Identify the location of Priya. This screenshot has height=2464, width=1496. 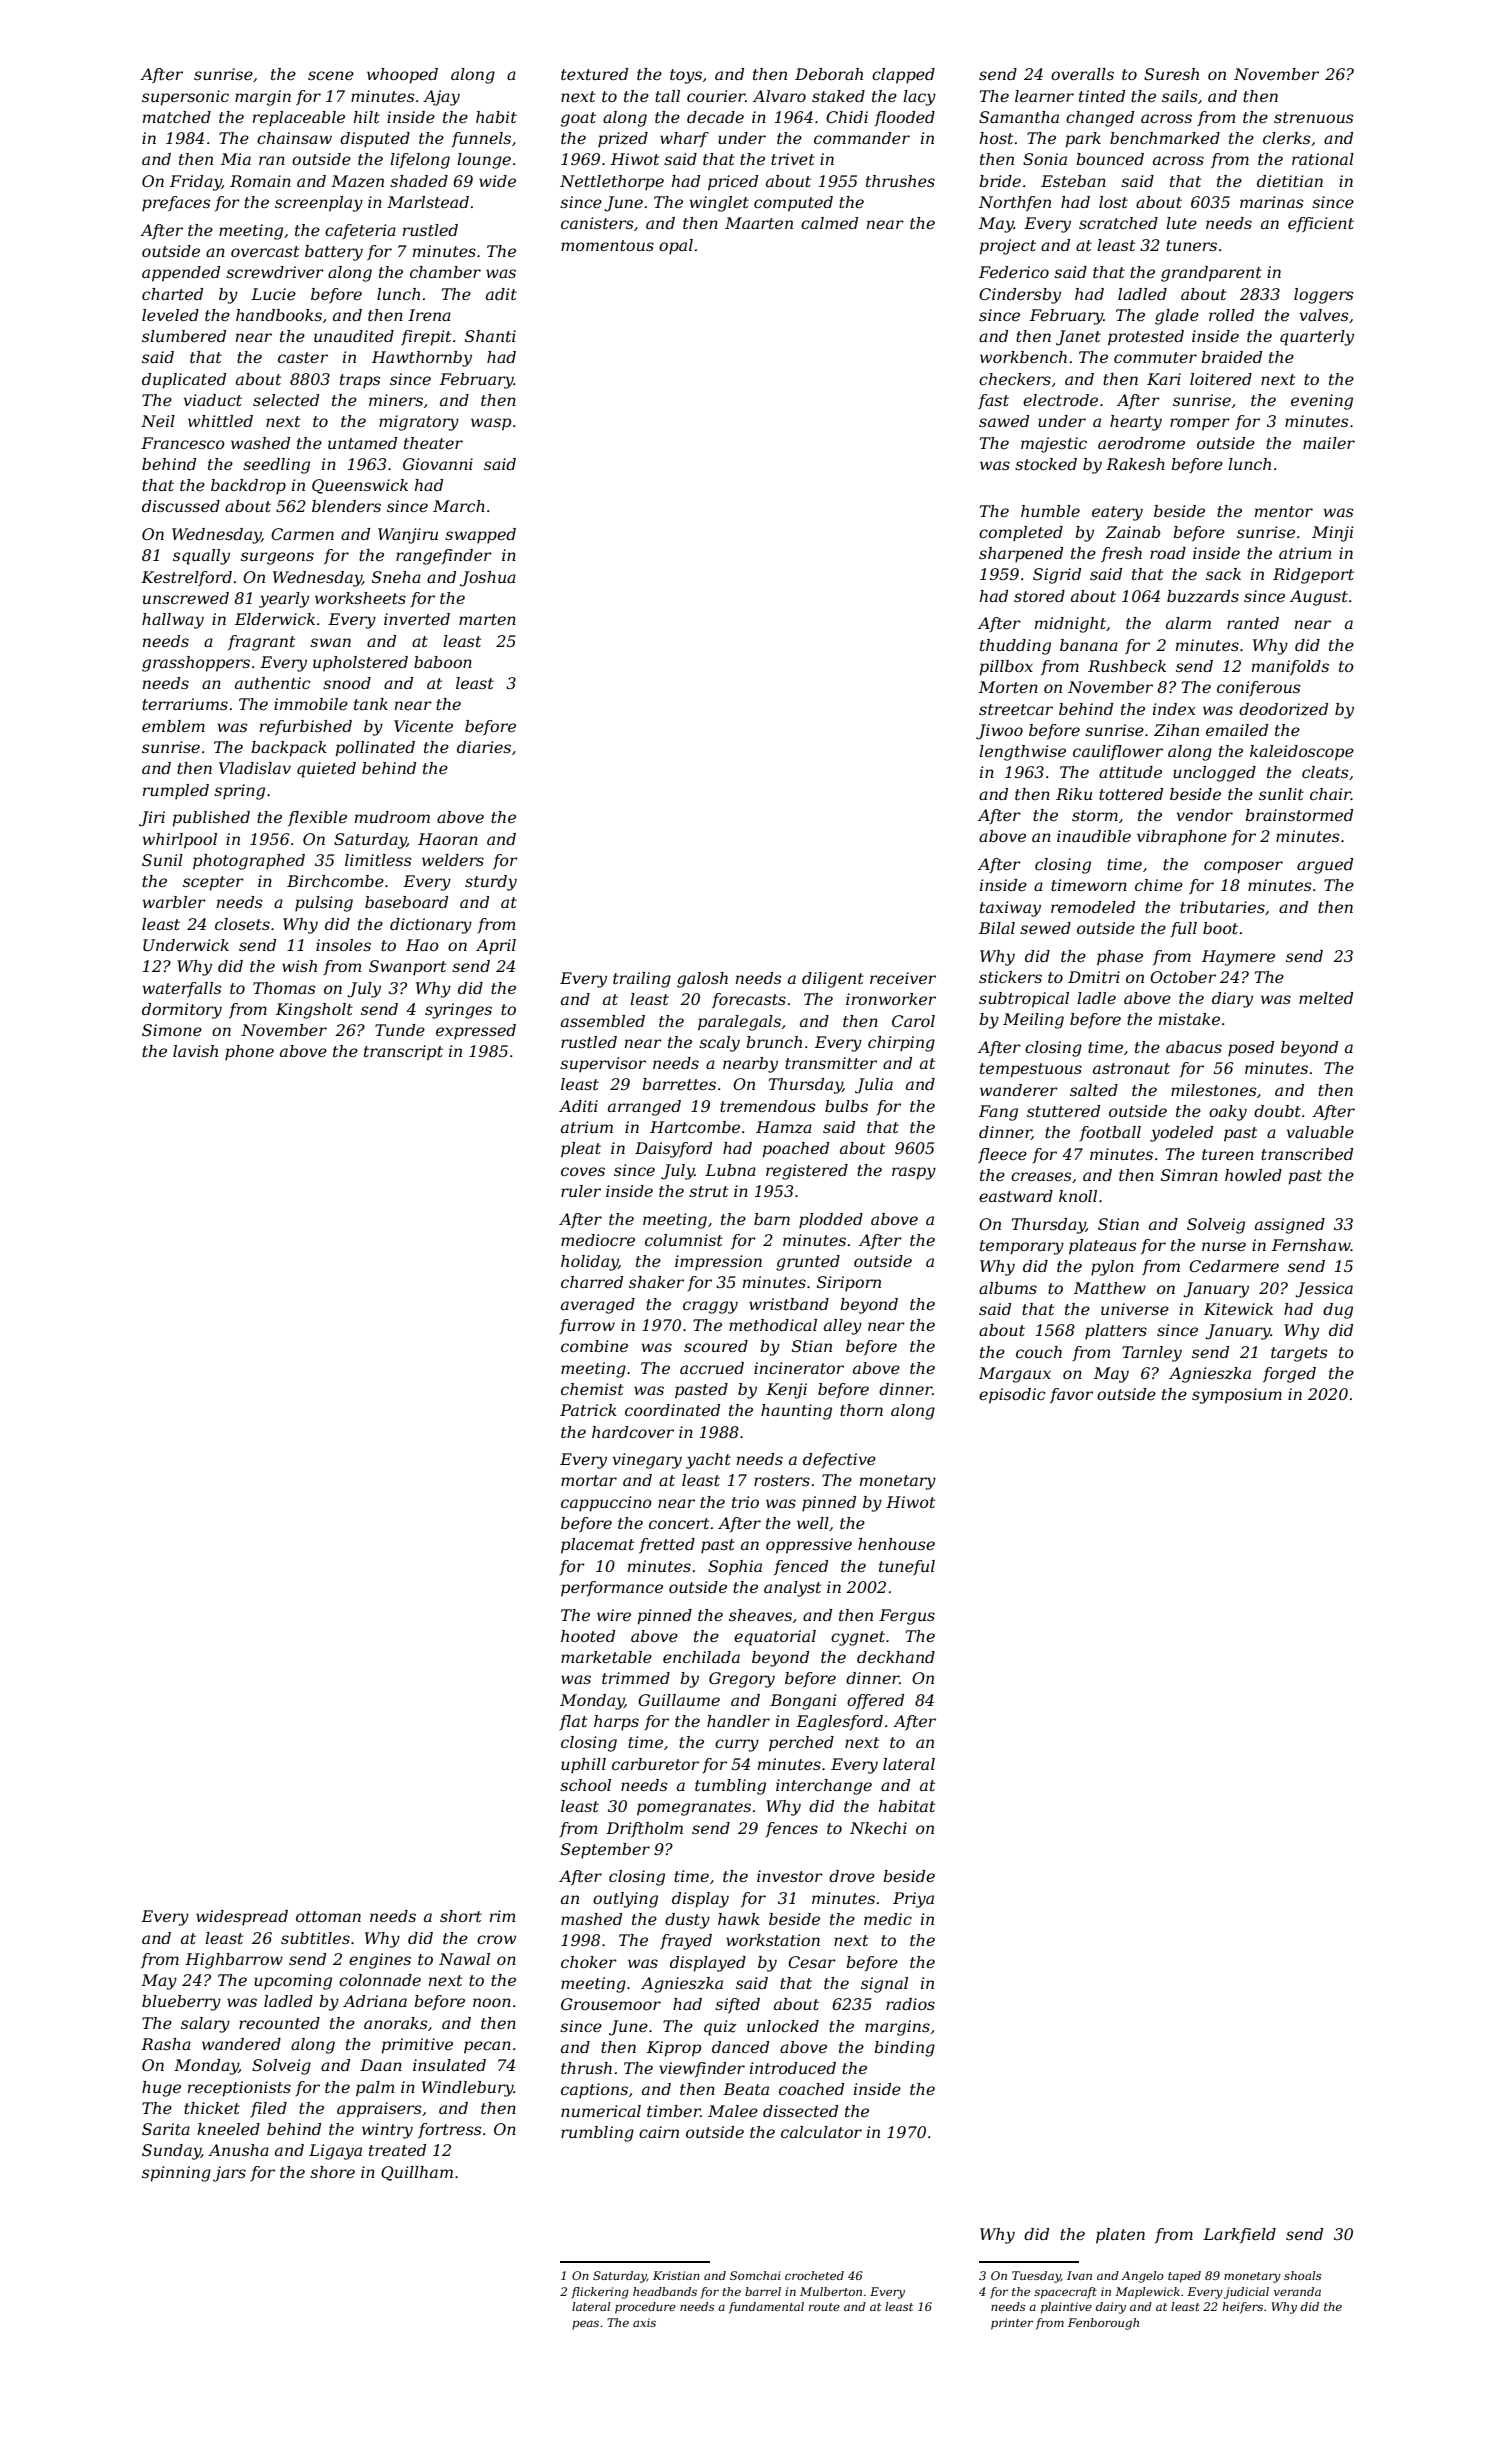
(913, 1900).
